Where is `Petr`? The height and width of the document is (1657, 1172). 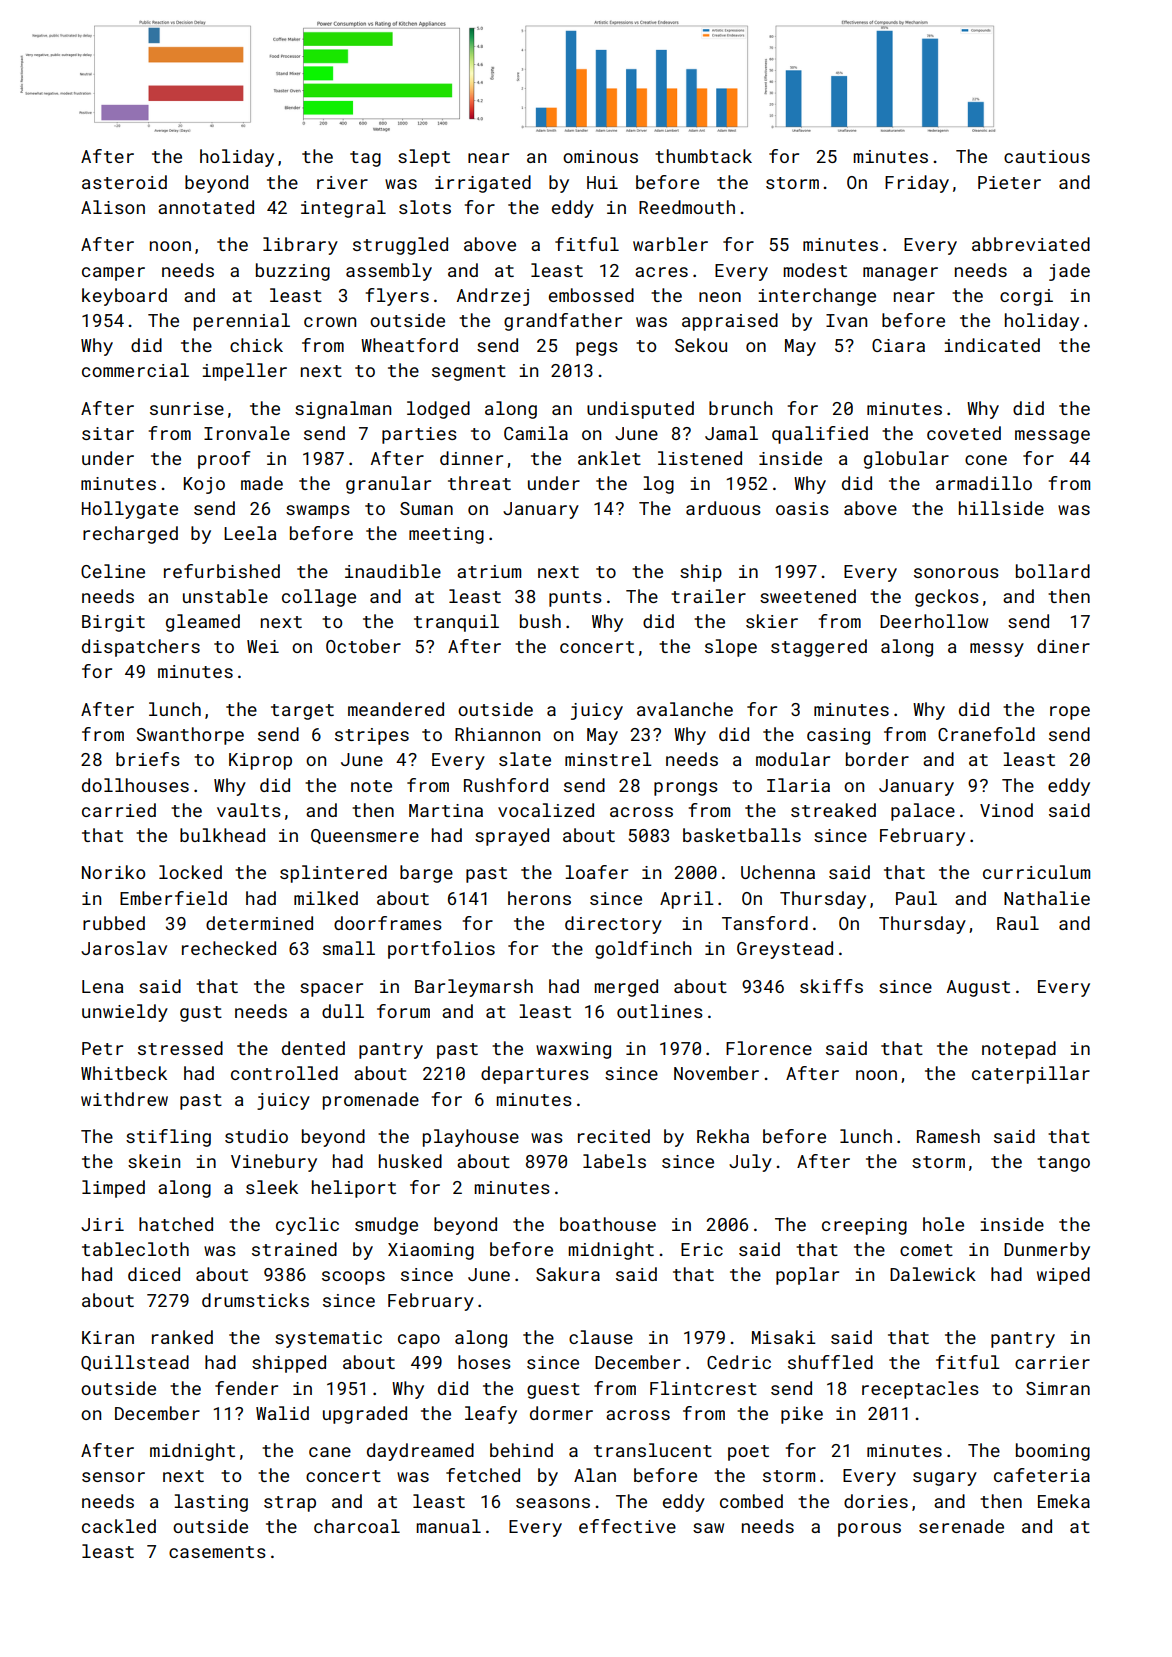
Petr is located at coordinates (102, 1048).
